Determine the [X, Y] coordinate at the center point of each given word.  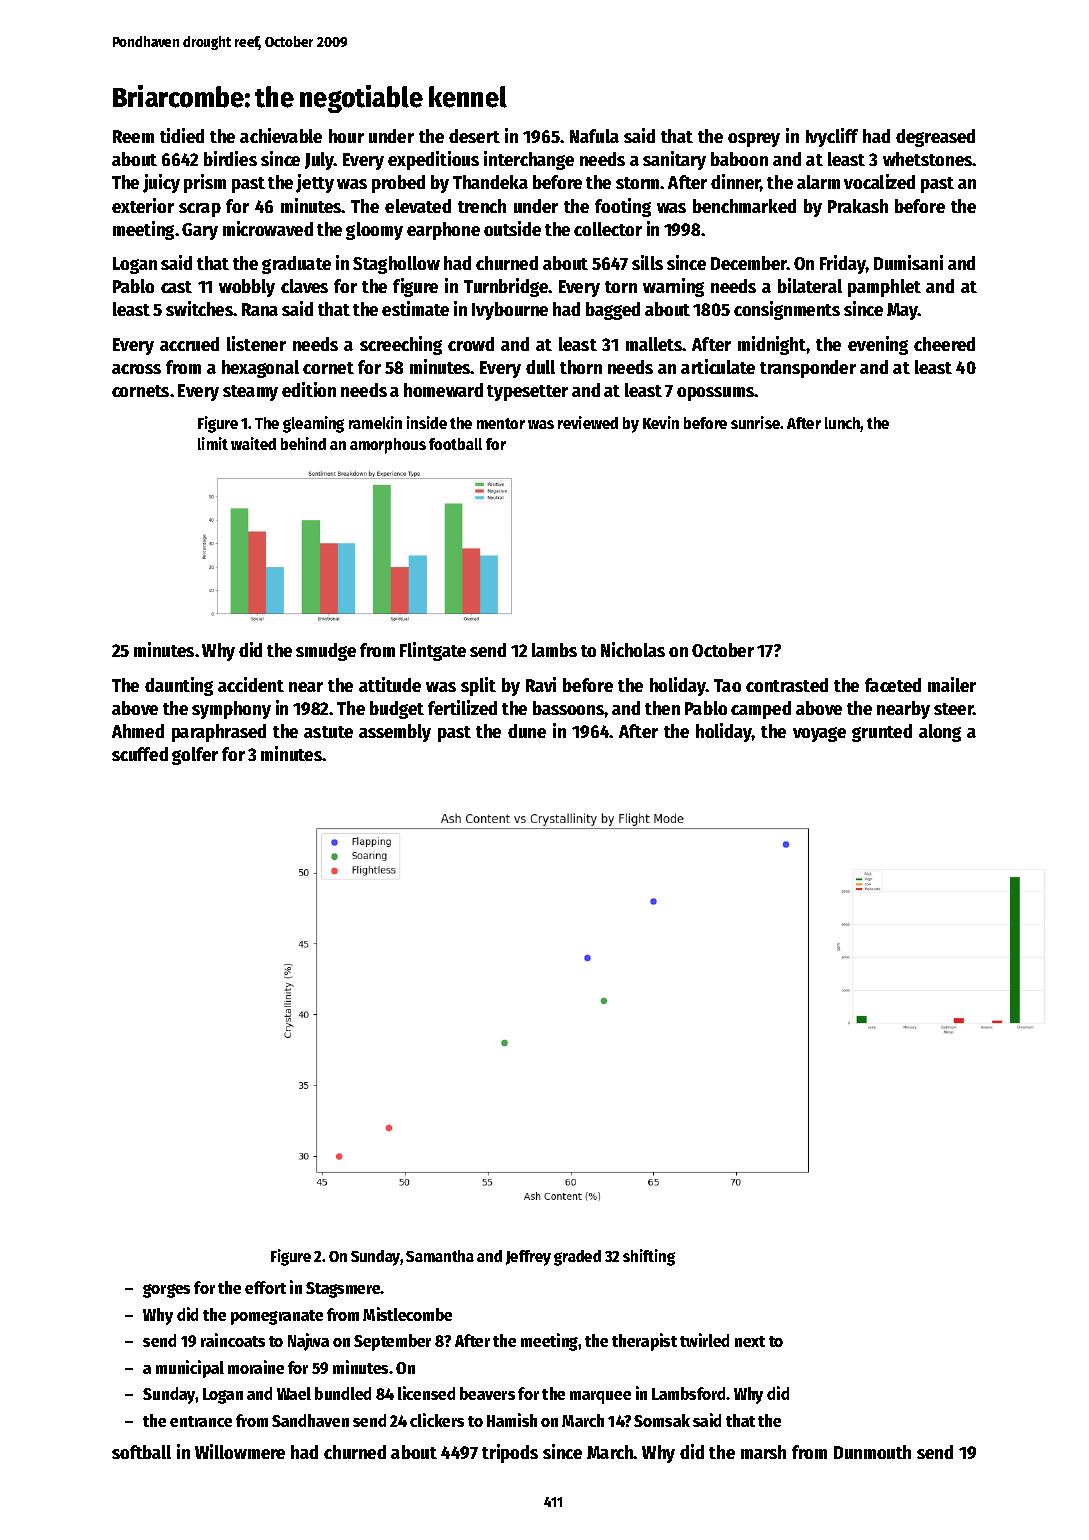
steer [953, 709]
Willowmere [240, 1451]
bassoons [569, 708]
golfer [195, 756]
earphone [443, 231]
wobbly [247, 288]
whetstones [928, 159]
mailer [952, 684]
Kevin [661, 422]
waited [253, 443]
